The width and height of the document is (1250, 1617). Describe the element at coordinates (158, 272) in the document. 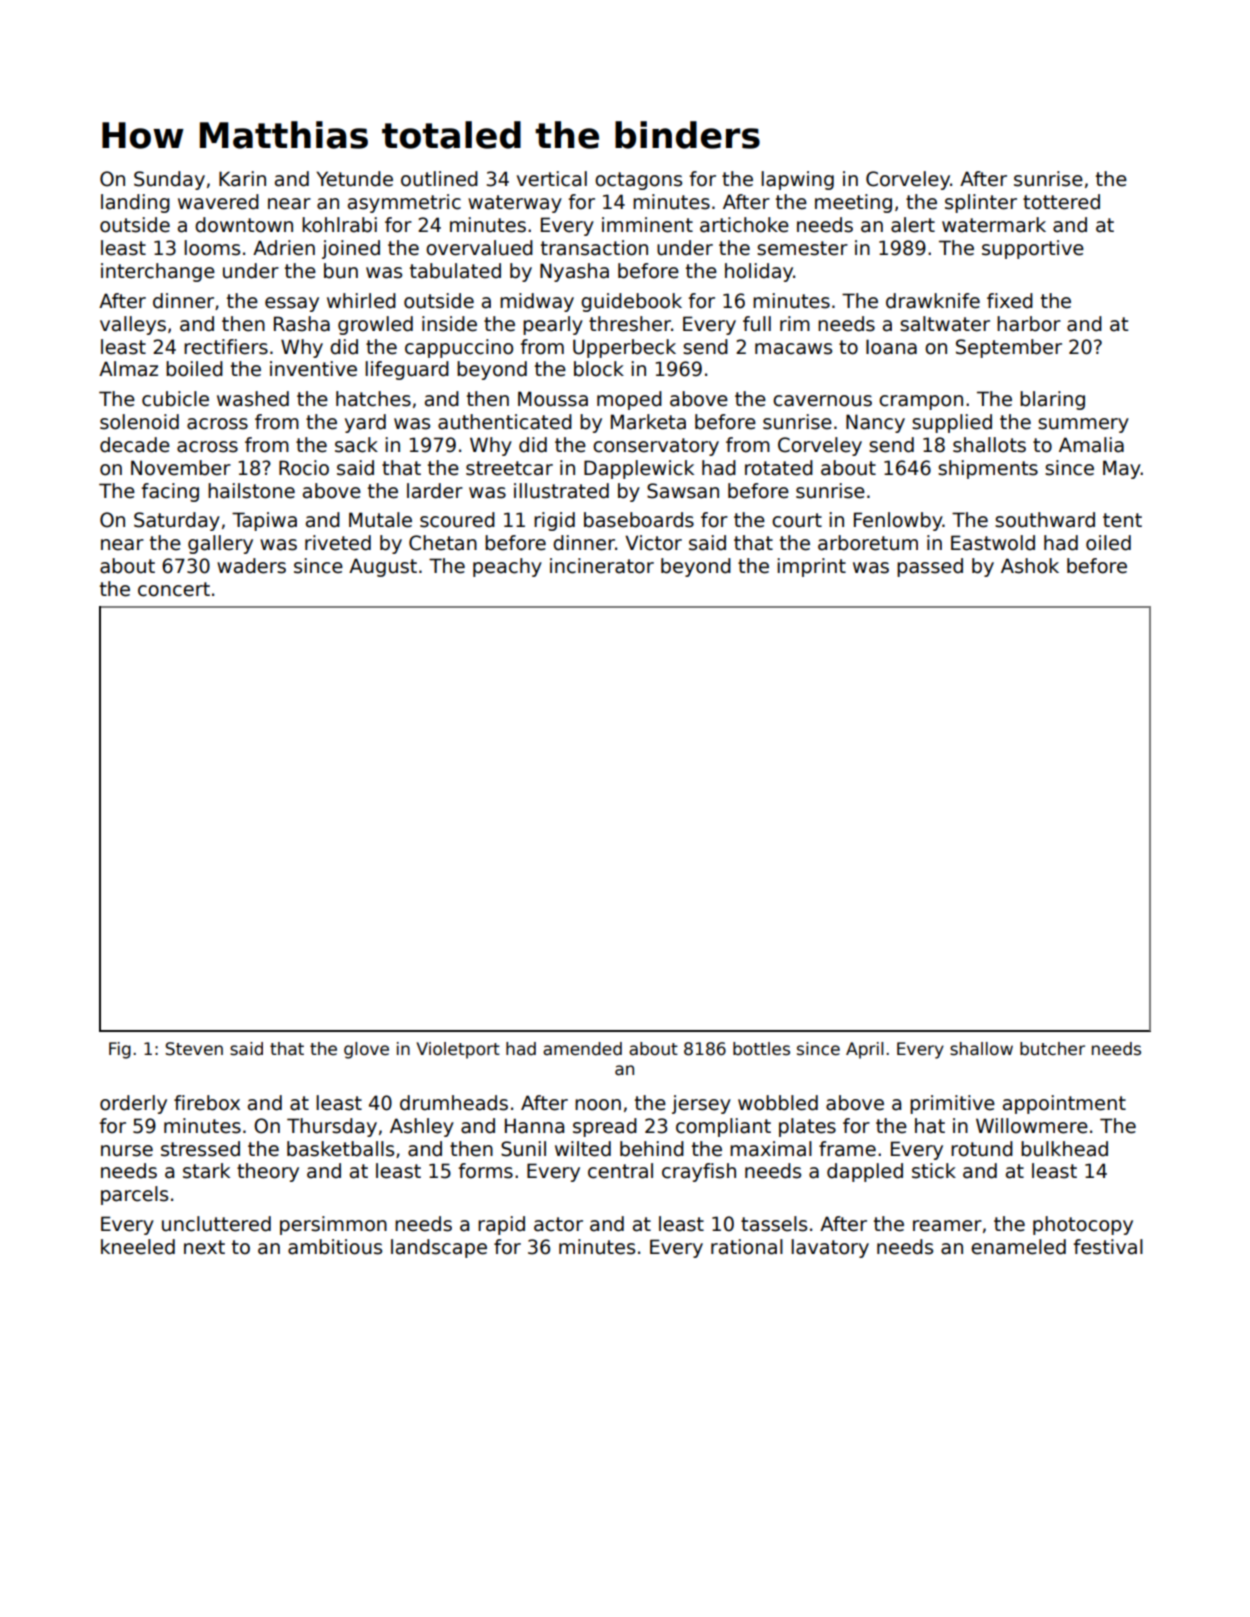

I see `interchange` at that location.
